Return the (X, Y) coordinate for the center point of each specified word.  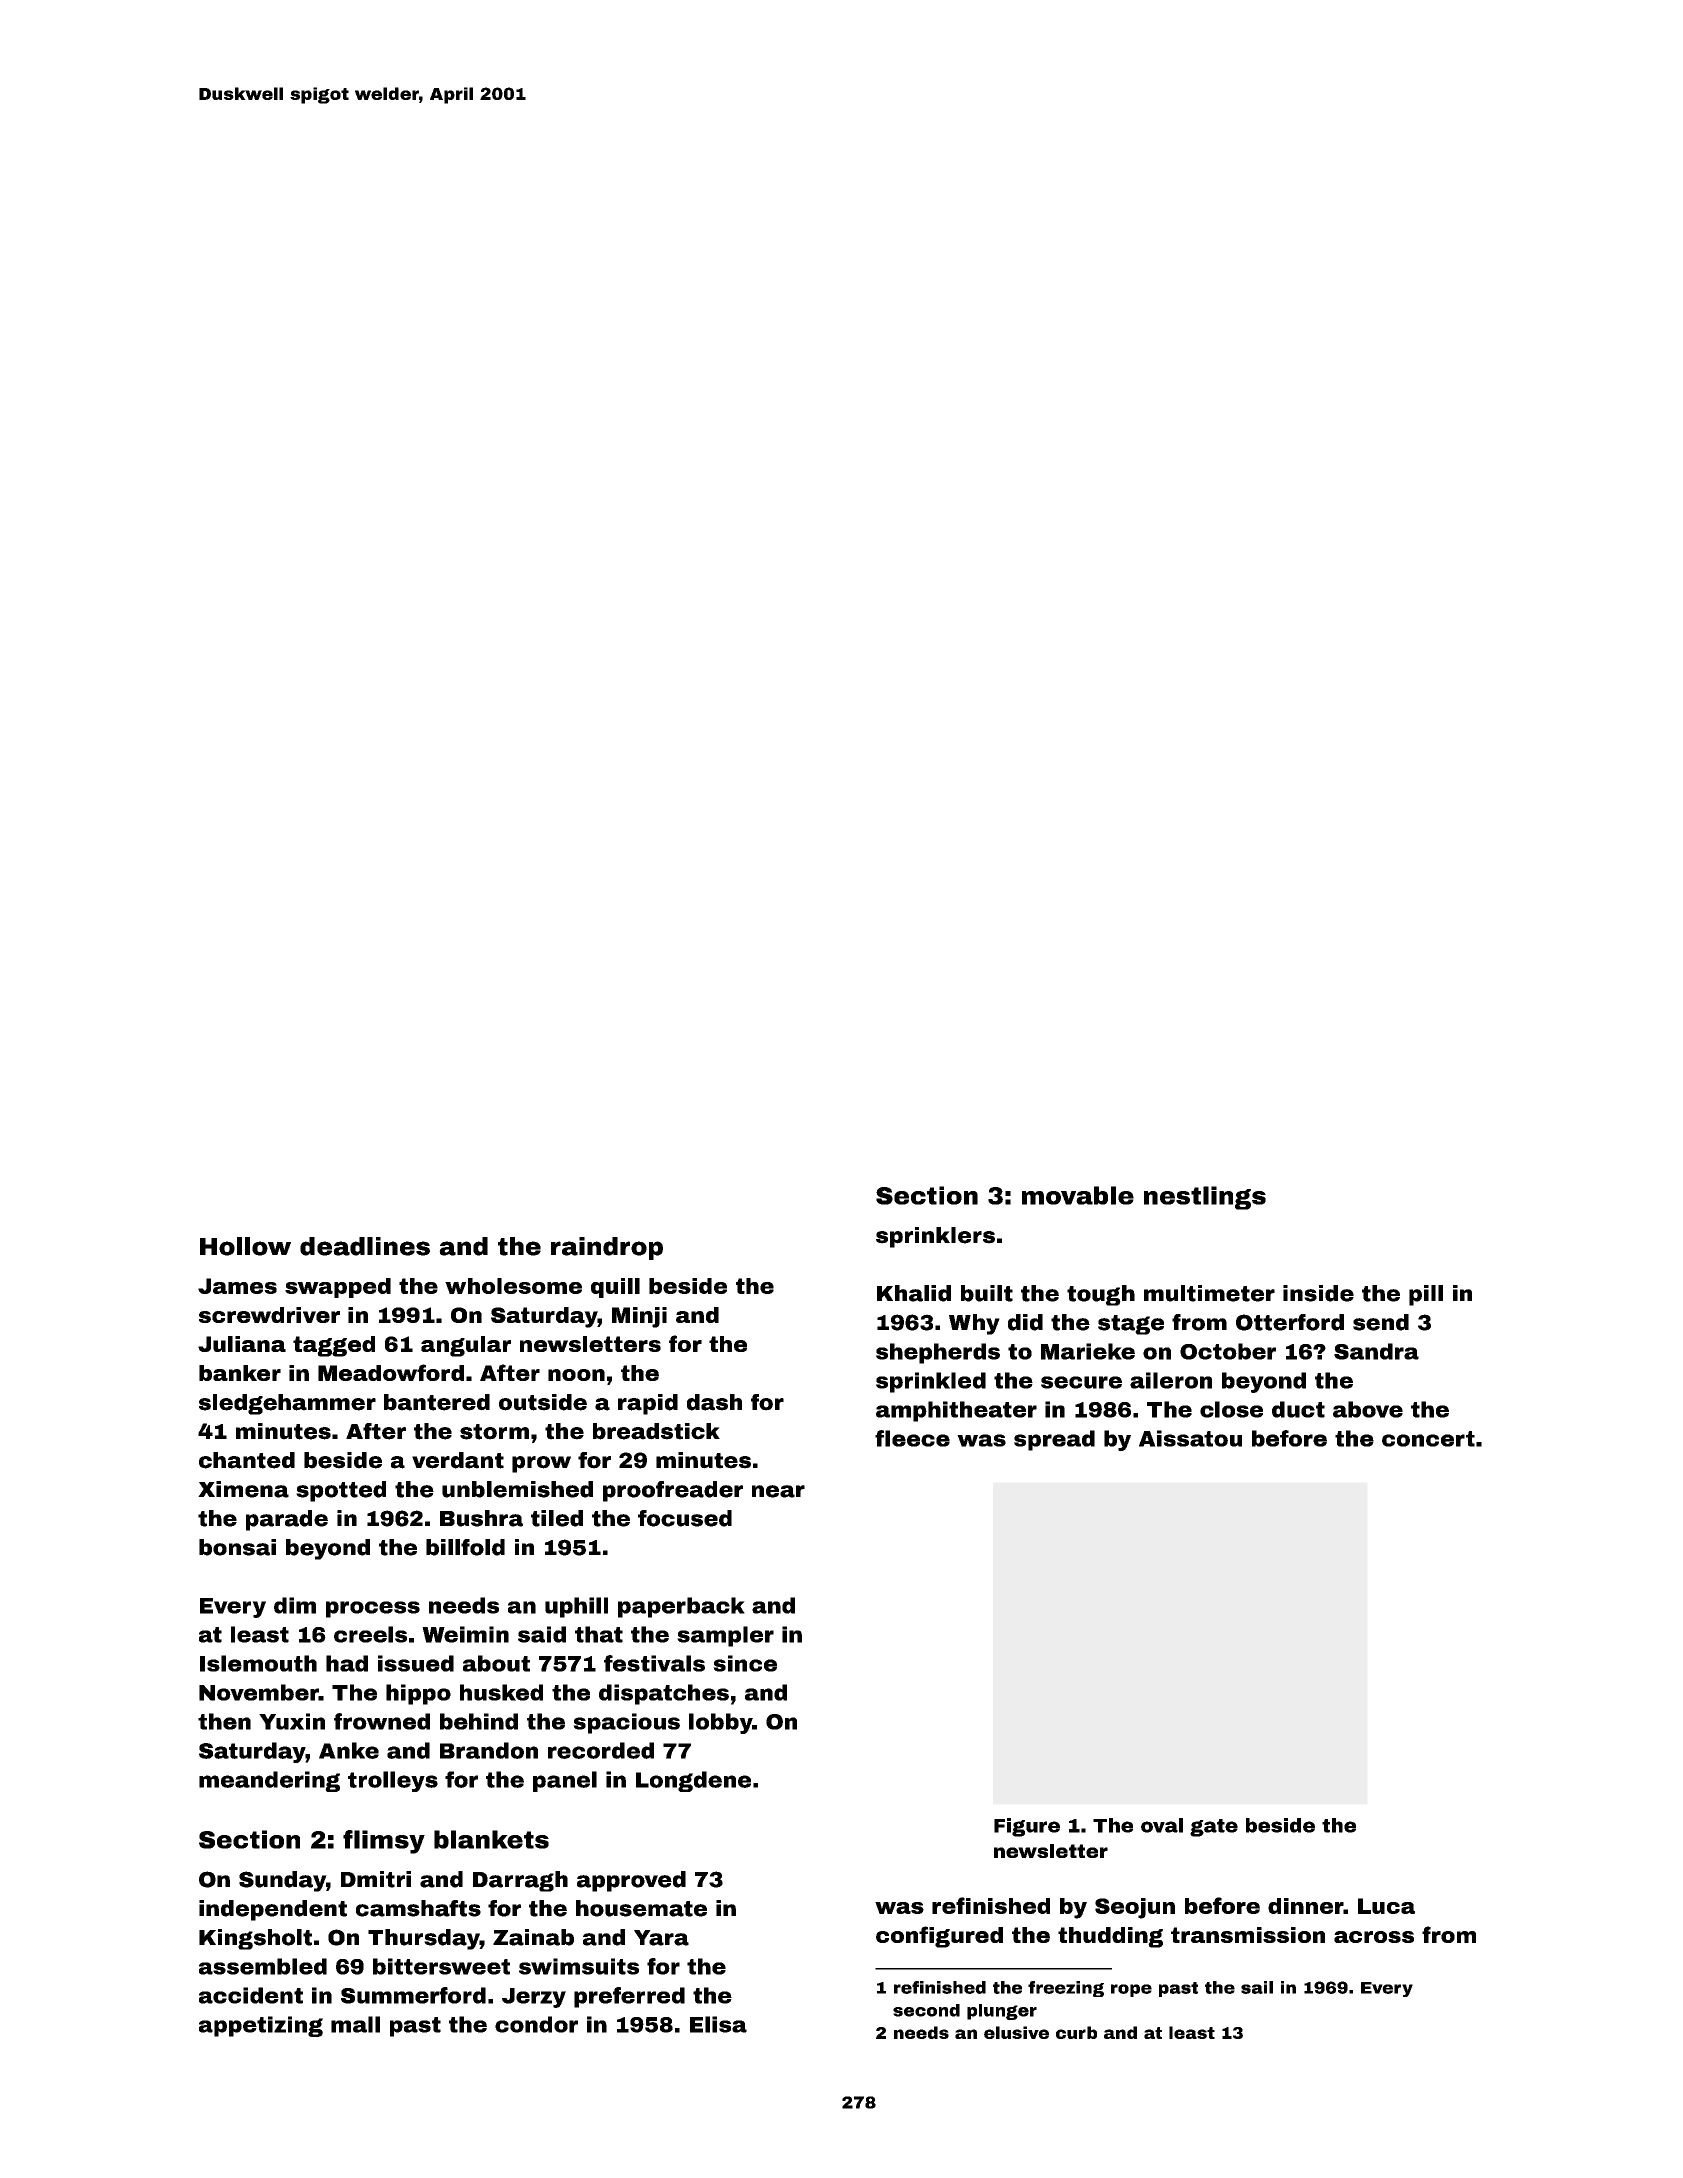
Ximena (243, 1489)
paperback (681, 1607)
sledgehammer (287, 1404)
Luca (1386, 1906)
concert (1428, 1439)
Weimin (465, 1634)
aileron (1171, 1380)
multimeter (1209, 1293)
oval (1162, 1825)
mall (355, 2024)
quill (615, 1288)
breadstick (656, 1431)
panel (565, 1781)
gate (1214, 1828)
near (778, 1491)
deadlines (365, 1246)
